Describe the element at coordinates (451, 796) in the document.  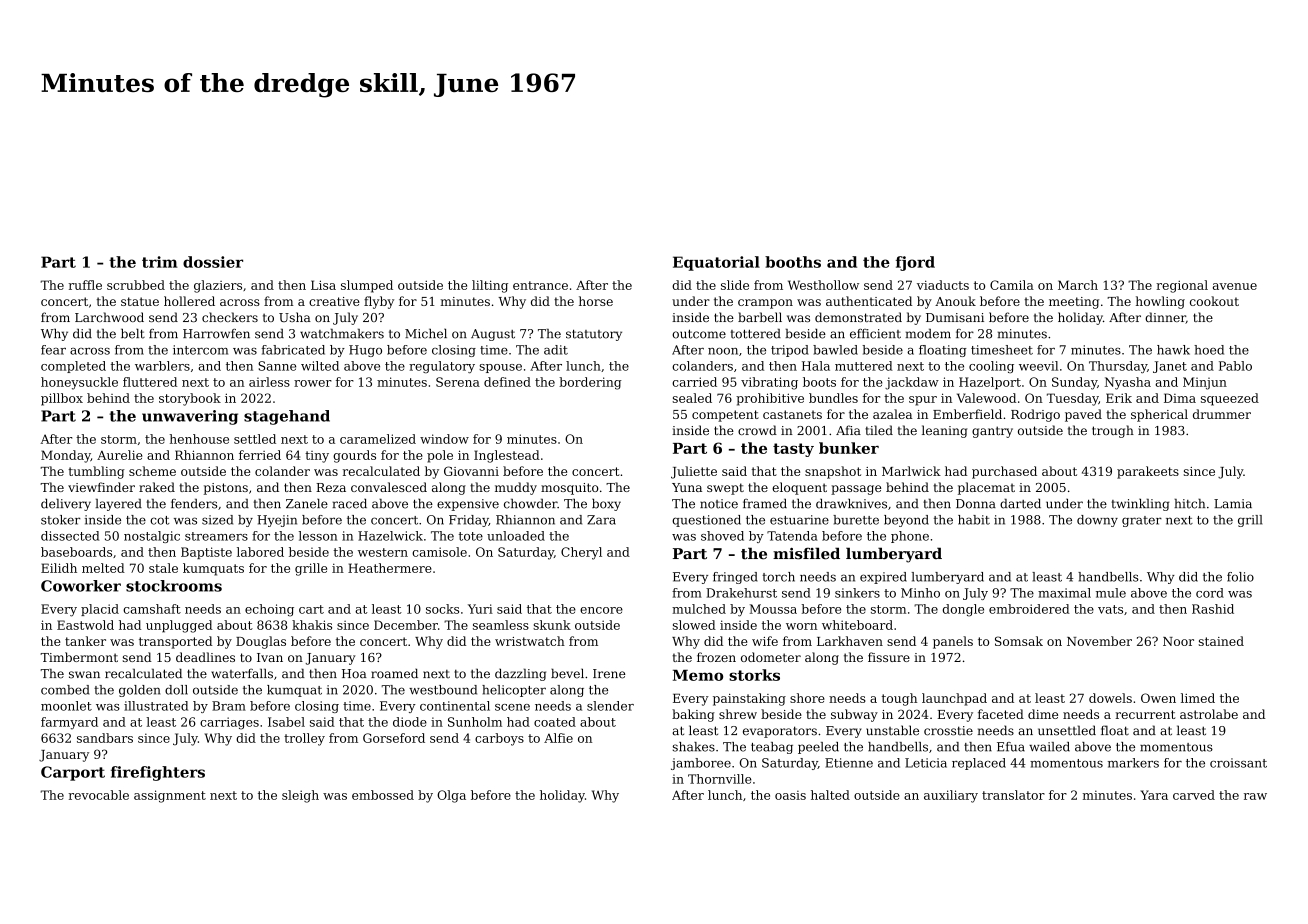
I see `Olga` at that location.
